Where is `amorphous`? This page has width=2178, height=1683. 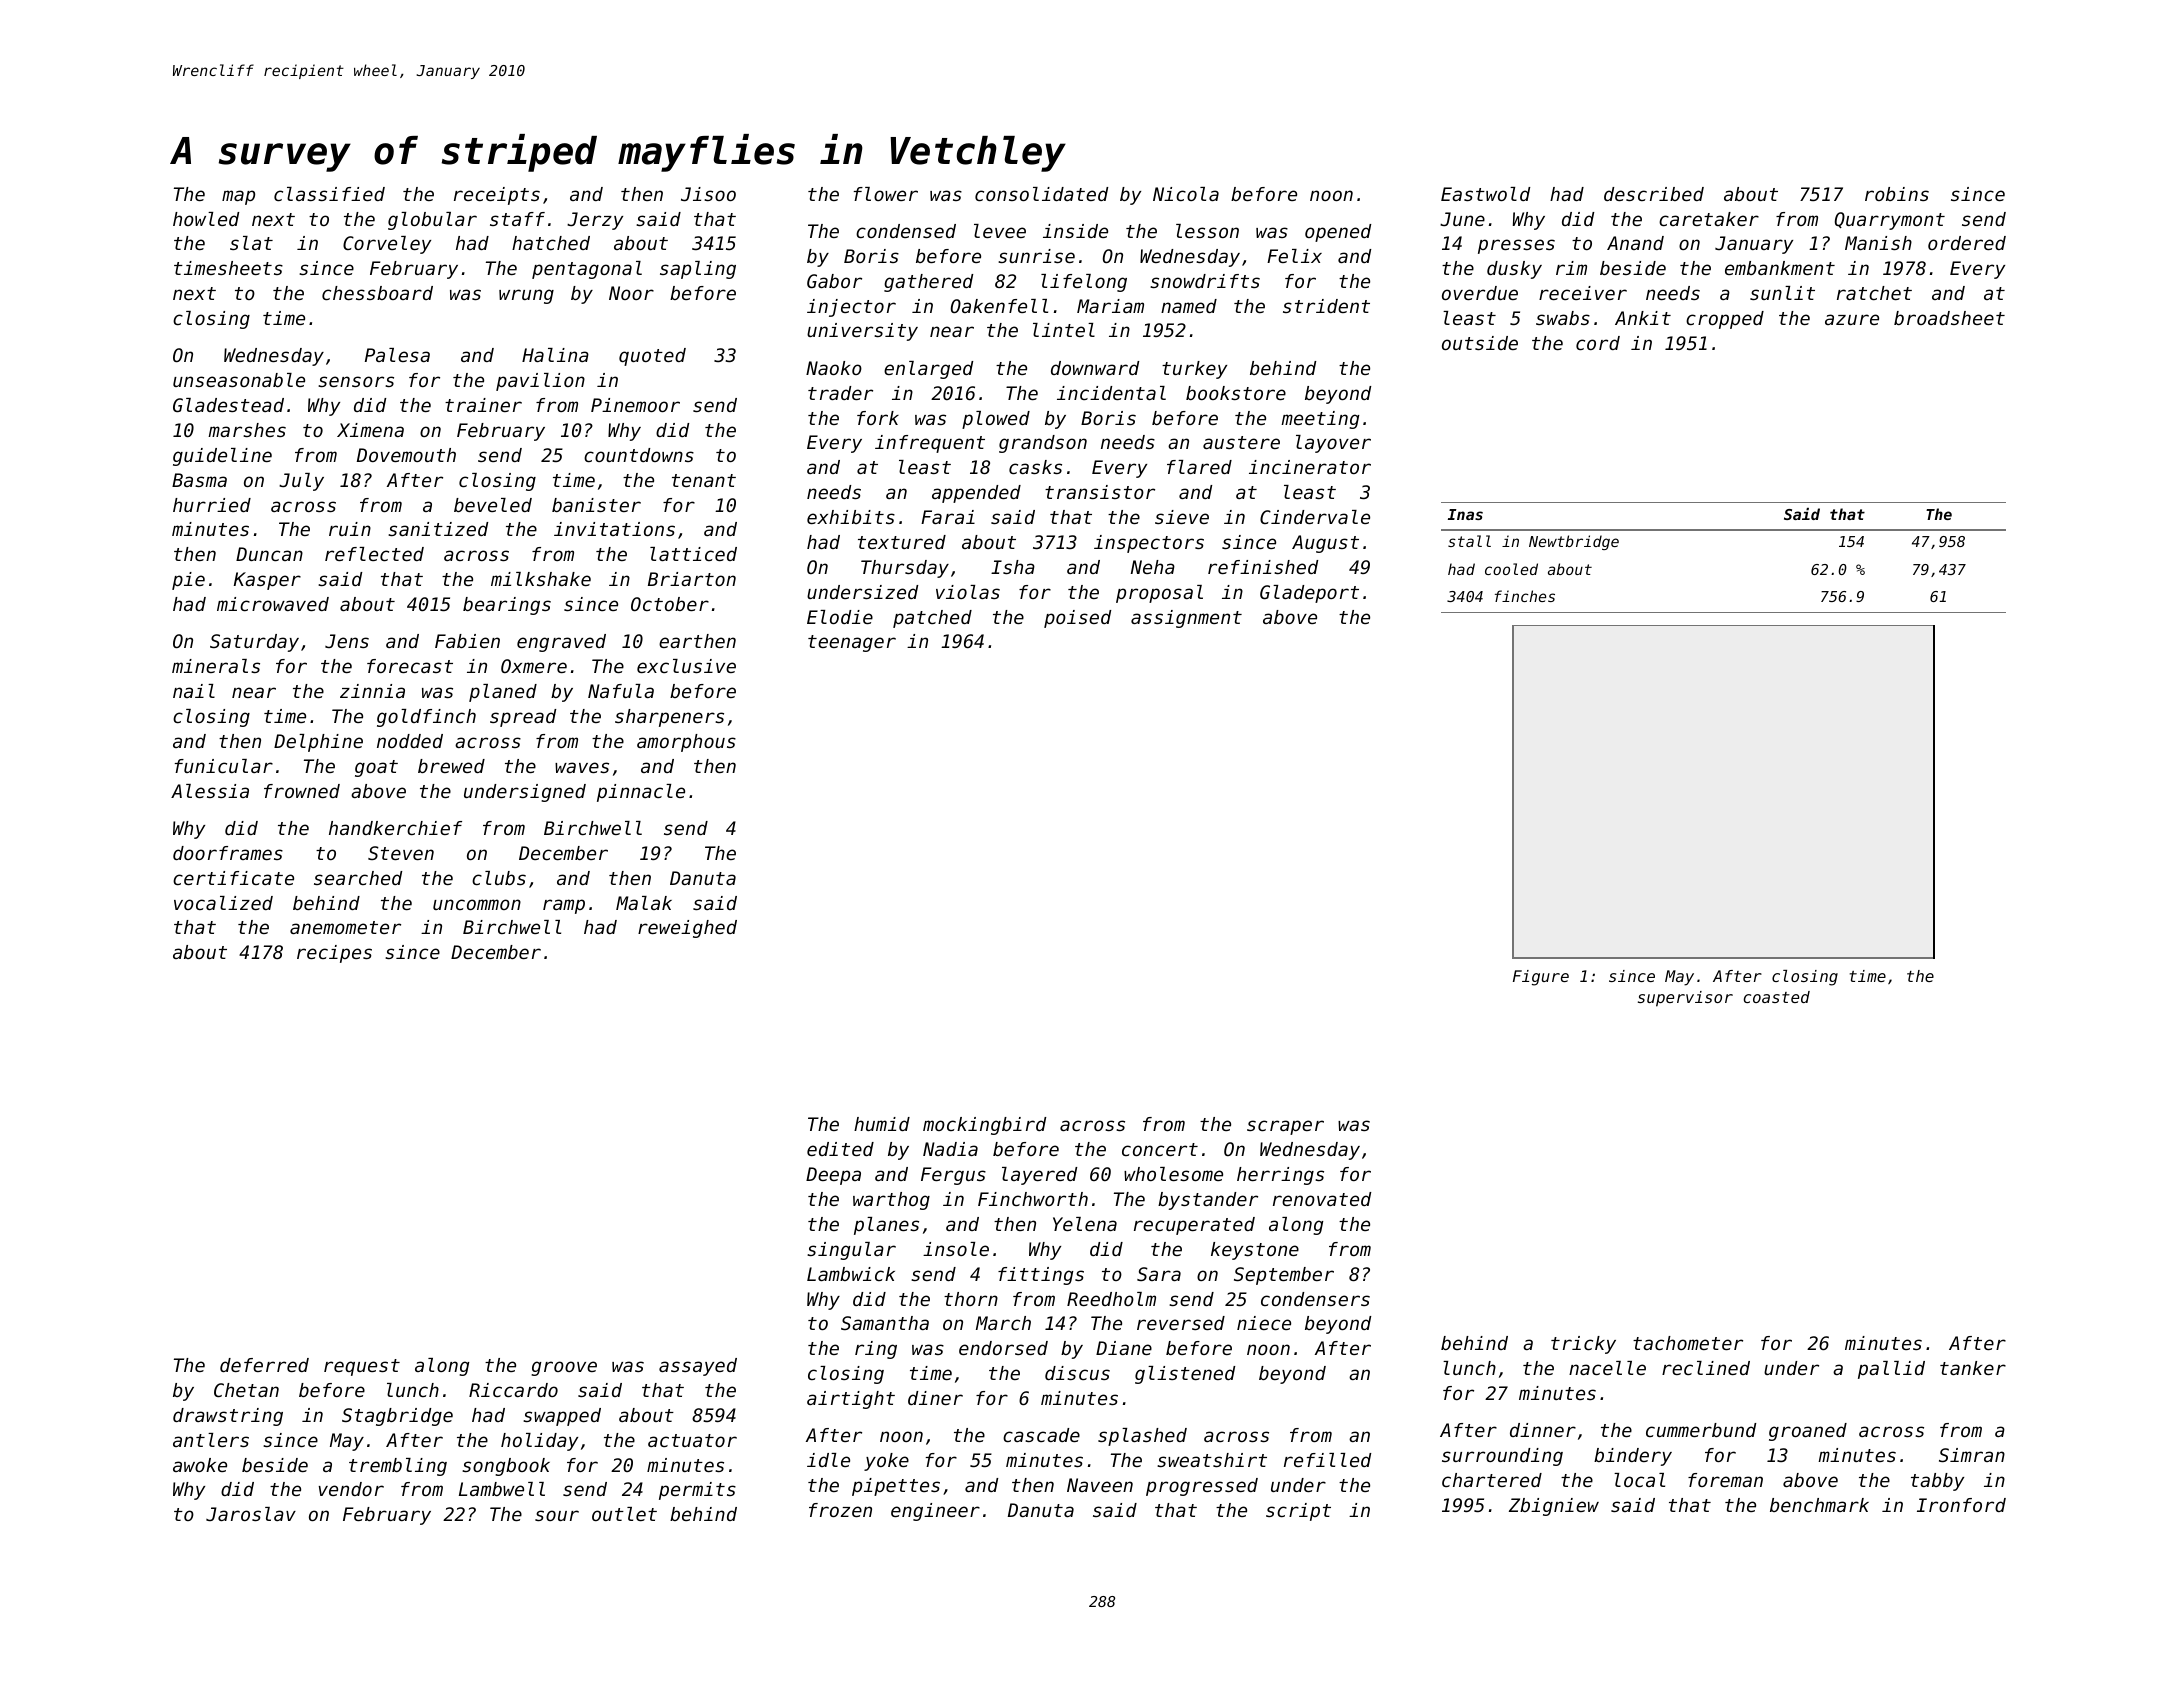 amorphous is located at coordinates (686, 743).
